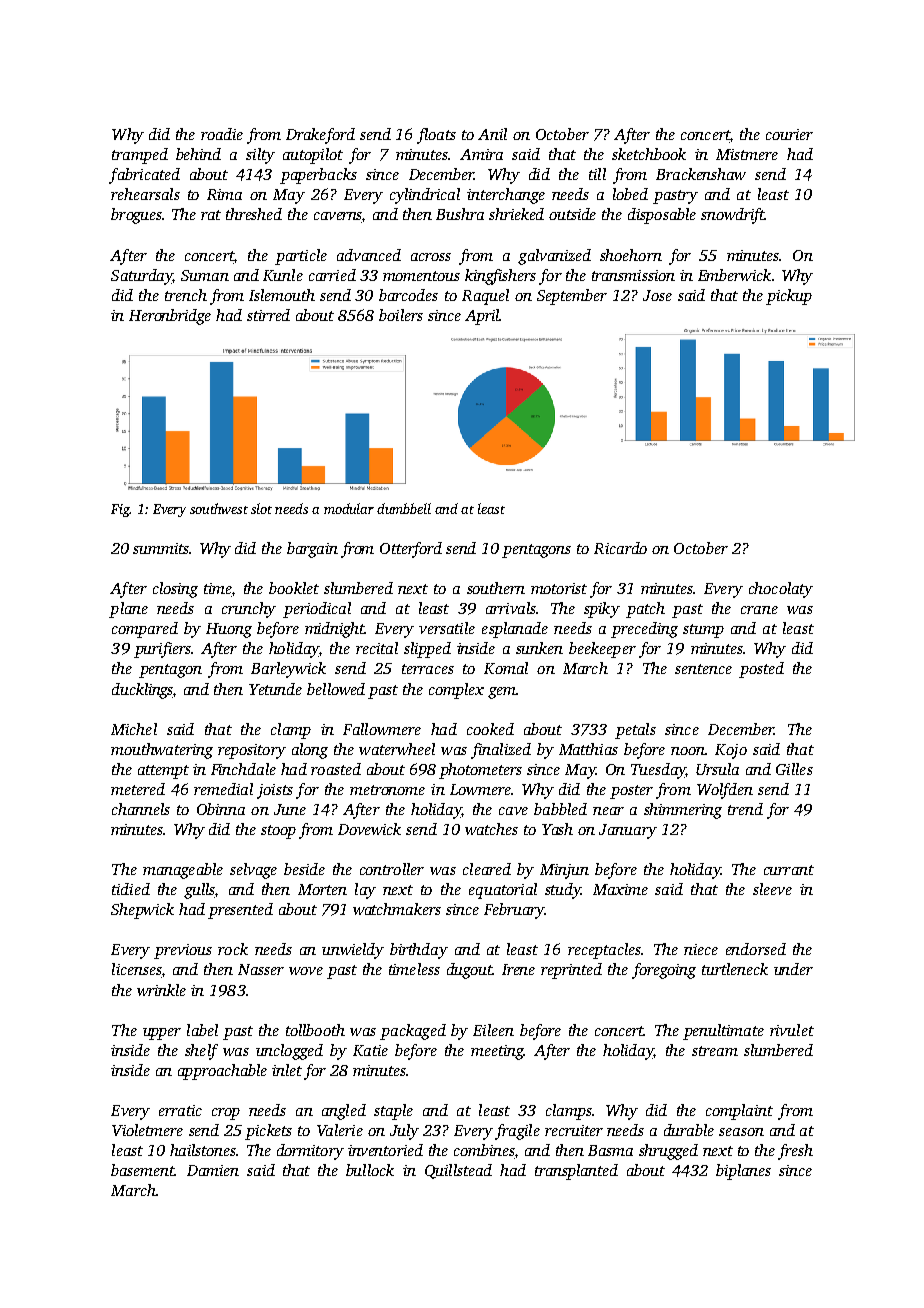 Image resolution: width=924 pixels, height=1308 pixels. I want to click on Ricardo, so click(620, 548).
